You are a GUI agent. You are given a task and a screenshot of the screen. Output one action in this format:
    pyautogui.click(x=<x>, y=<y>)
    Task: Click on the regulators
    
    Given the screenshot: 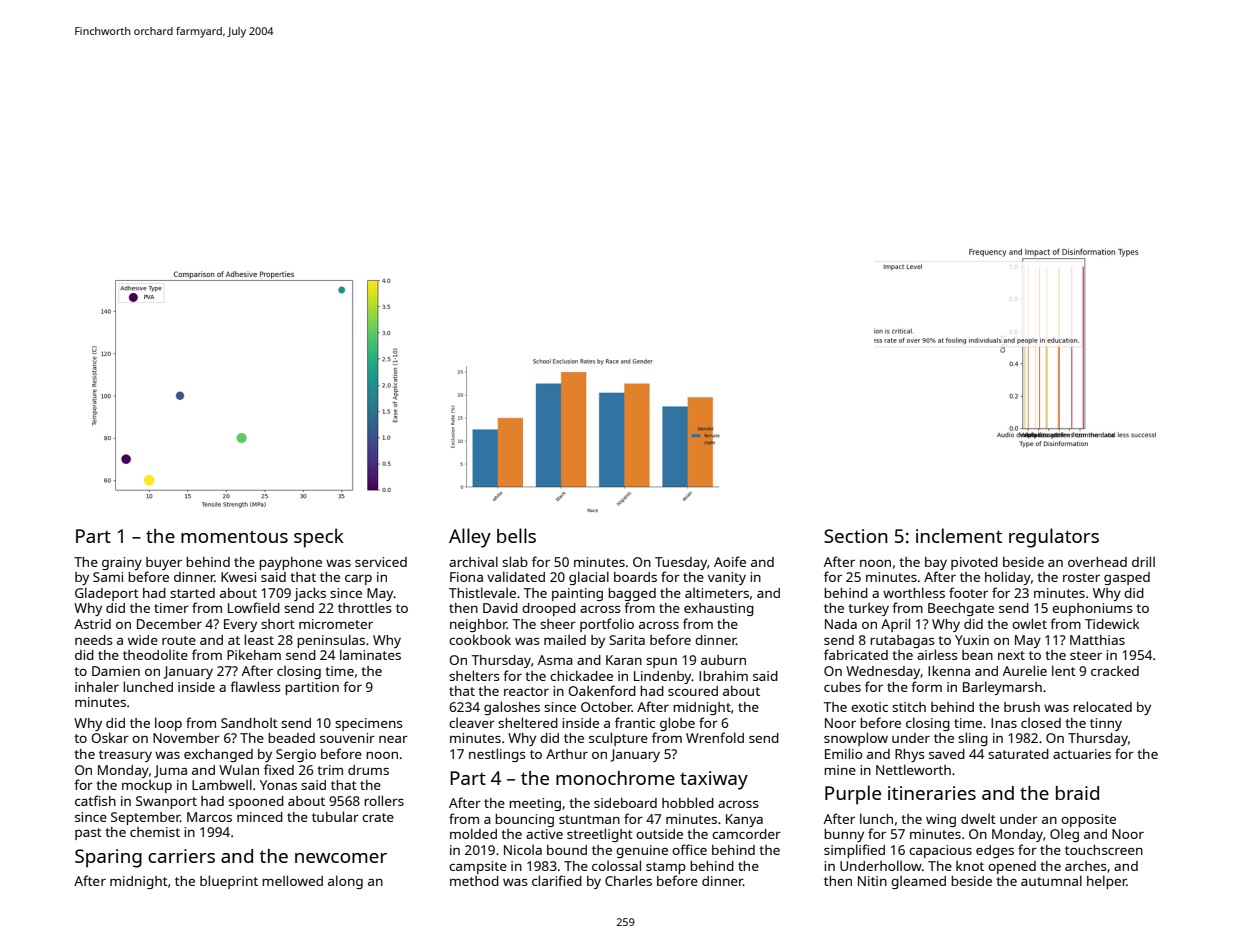 What is the action you would take?
    pyautogui.click(x=1054, y=538)
